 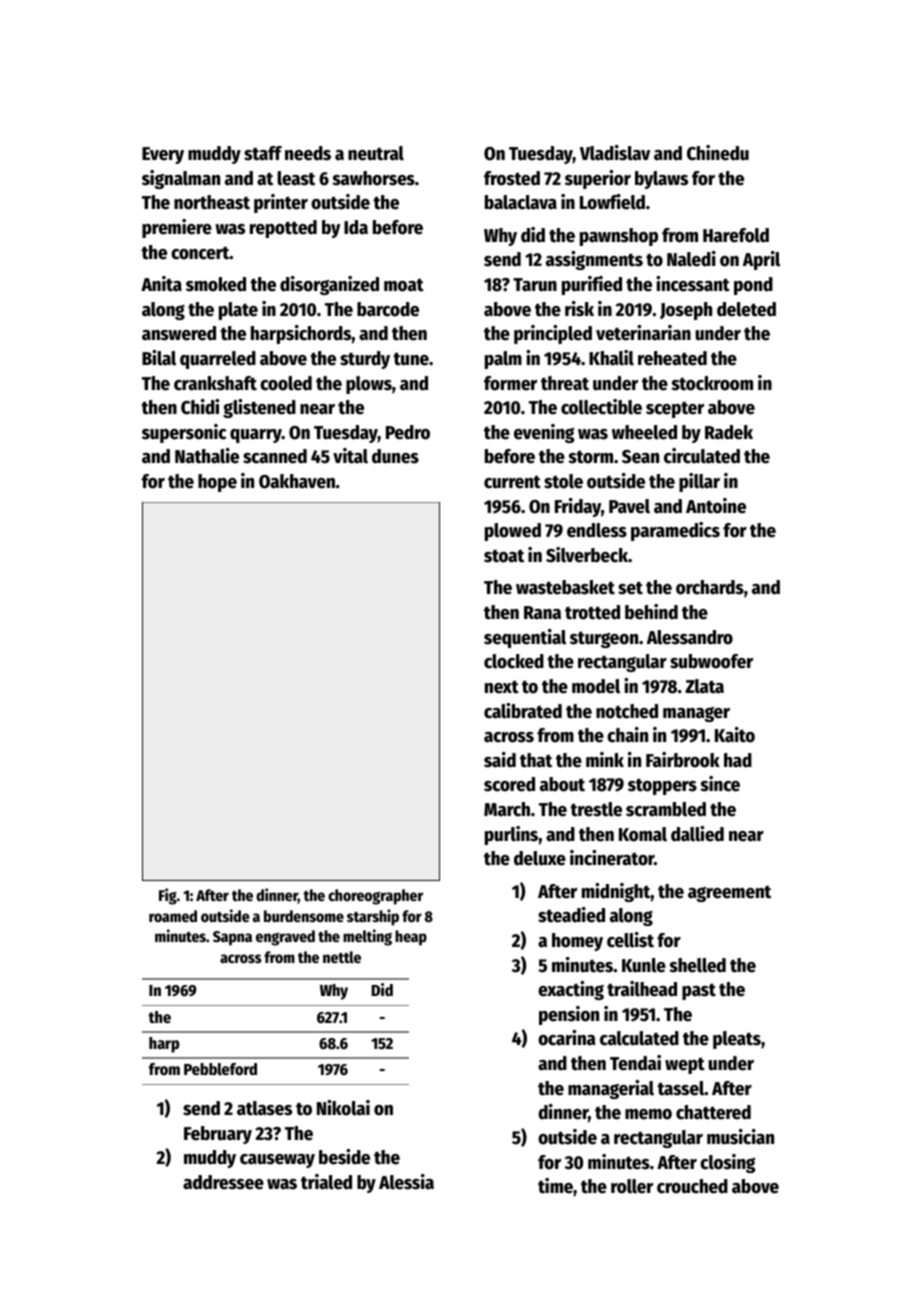 What do you see at coordinates (217, 483) in the document?
I see `hope` at bounding box center [217, 483].
